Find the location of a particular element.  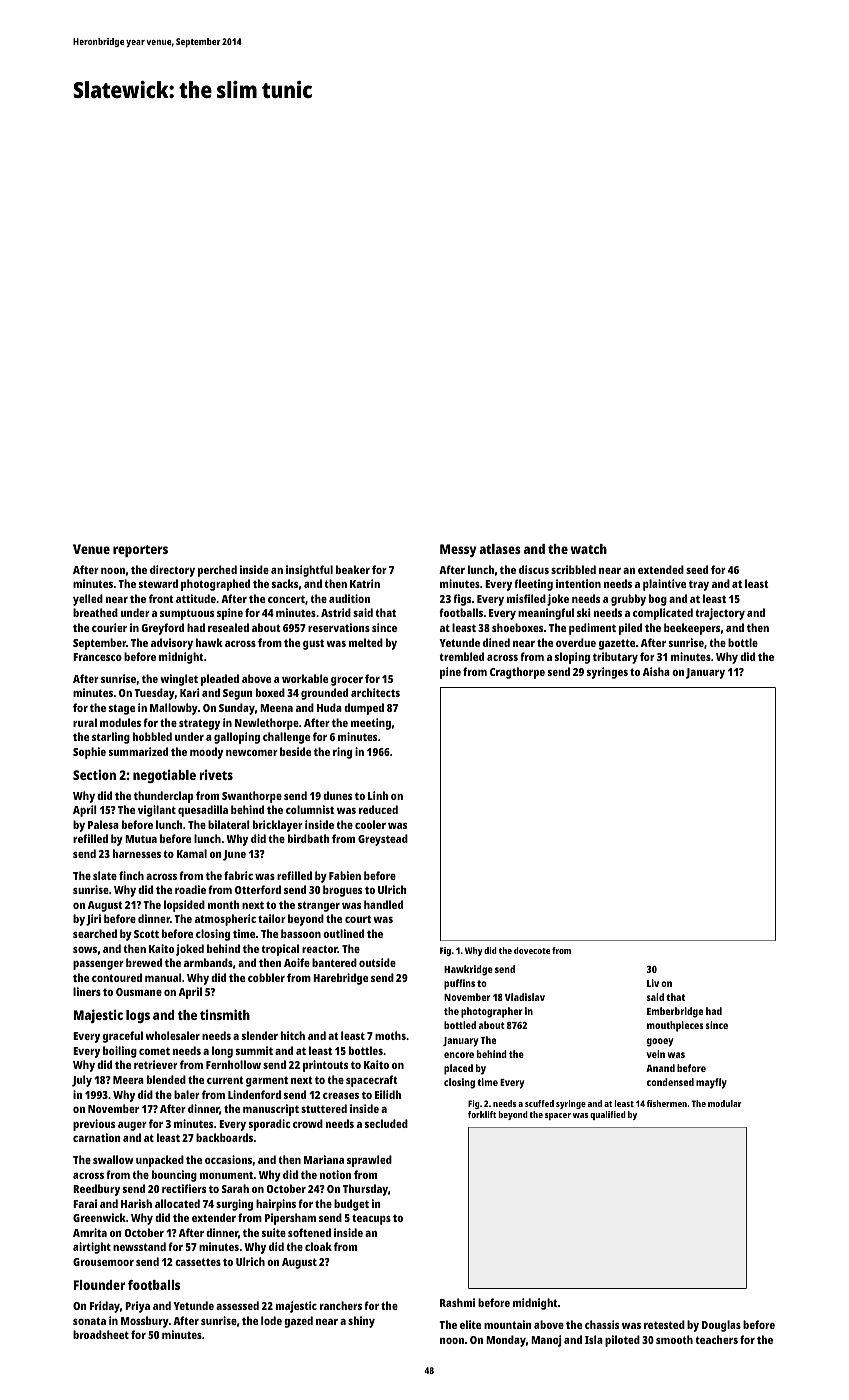

teachers is located at coordinates (717, 1339).
